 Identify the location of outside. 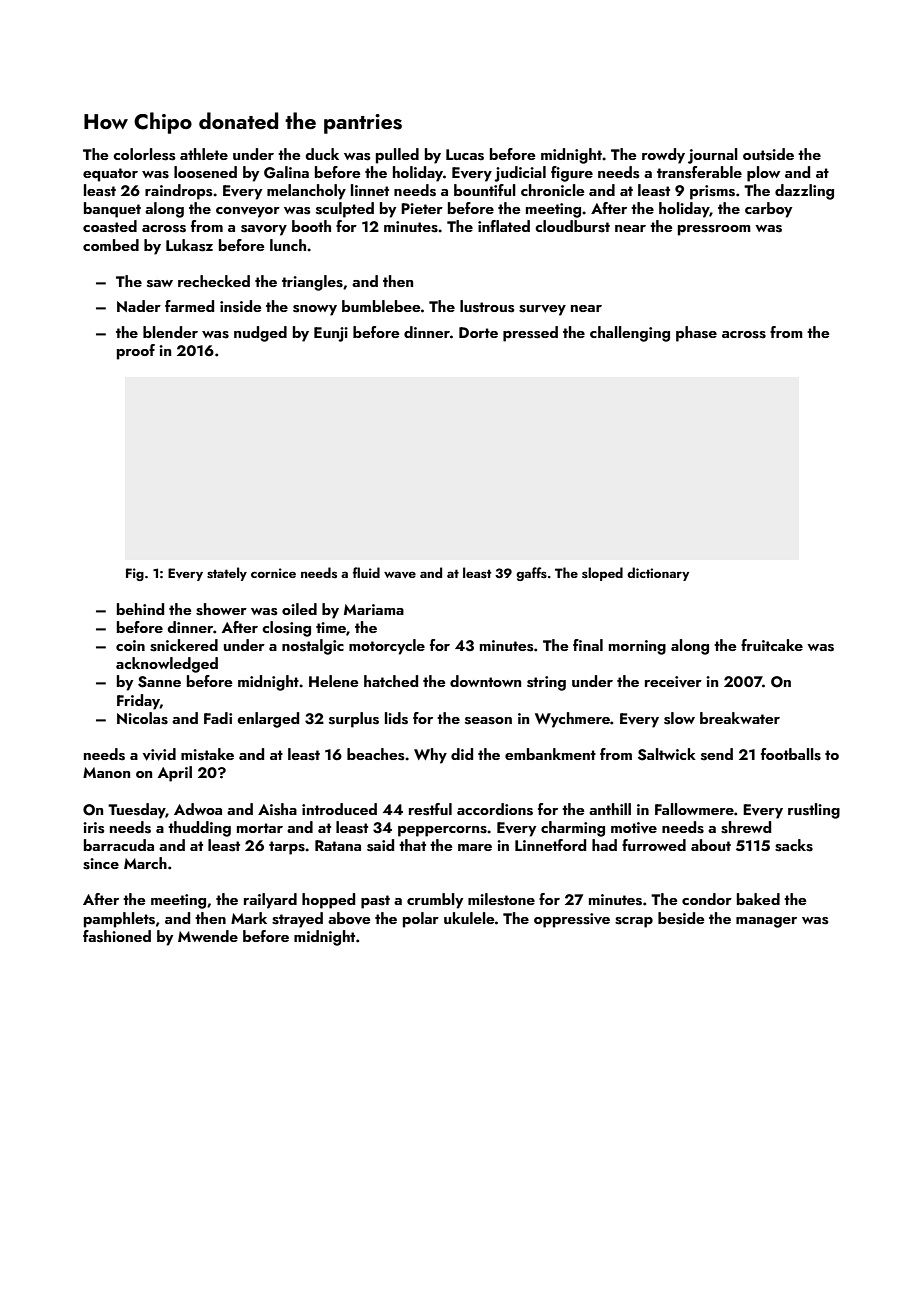
(768, 154).
